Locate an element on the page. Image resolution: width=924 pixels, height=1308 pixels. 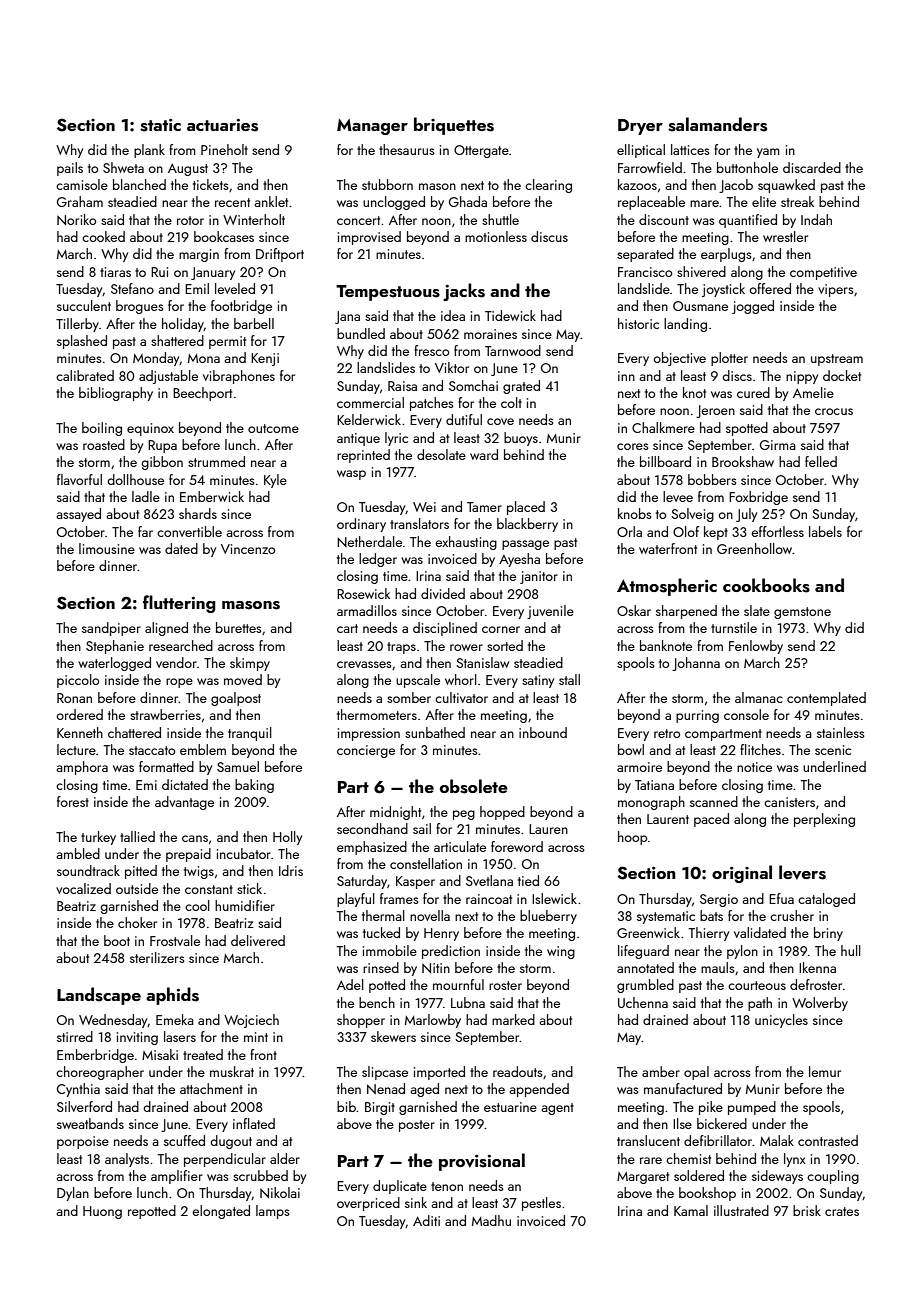
tranquil is located at coordinates (250, 734).
